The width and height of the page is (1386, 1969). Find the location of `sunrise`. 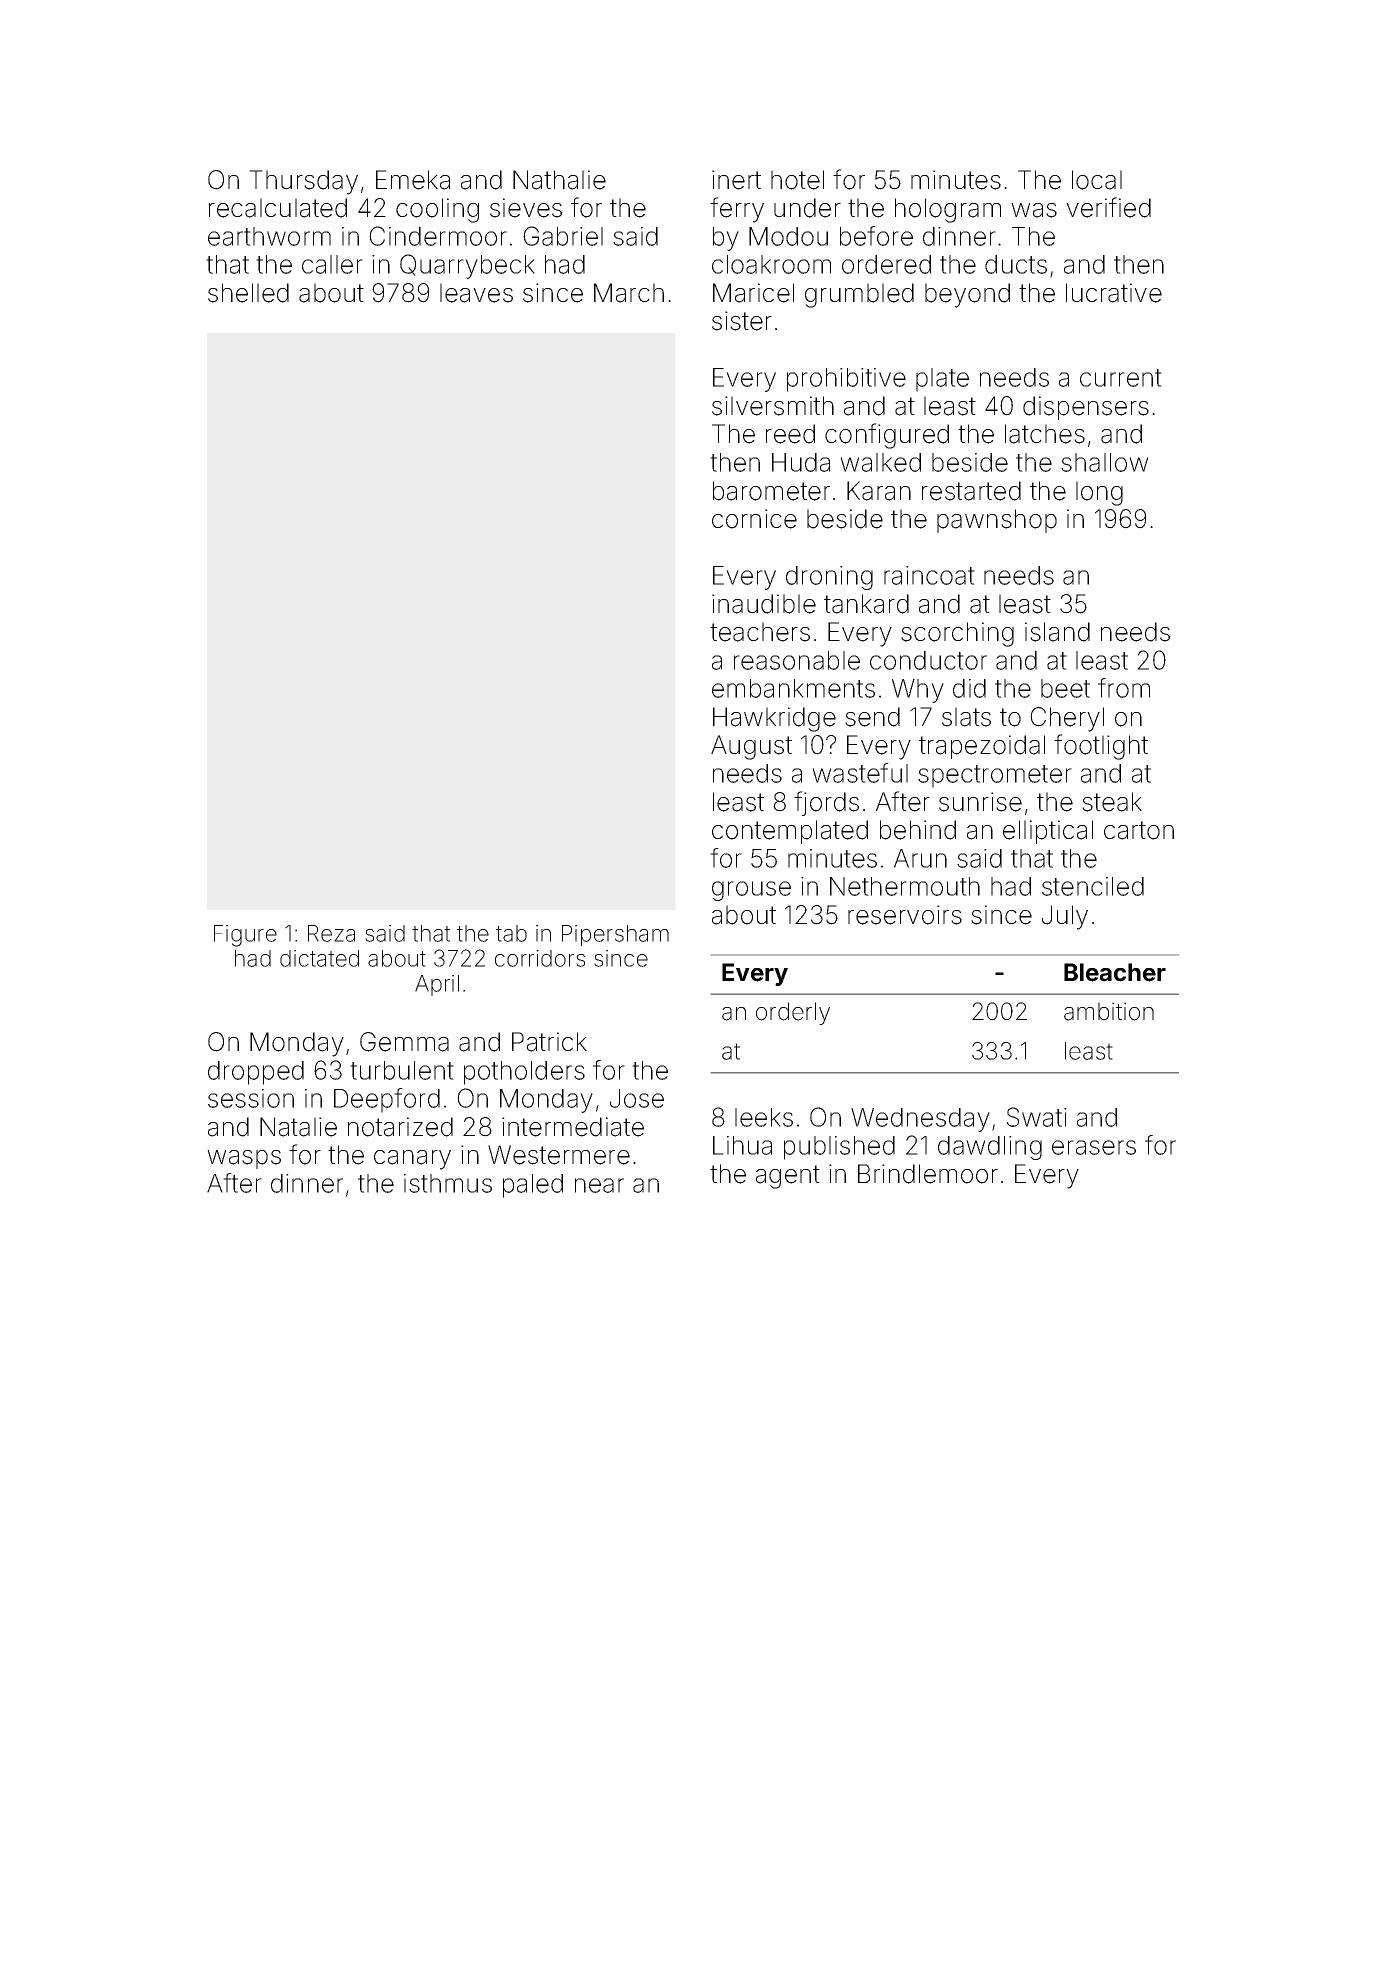

sunrise is located at coordinates (980, 802).
